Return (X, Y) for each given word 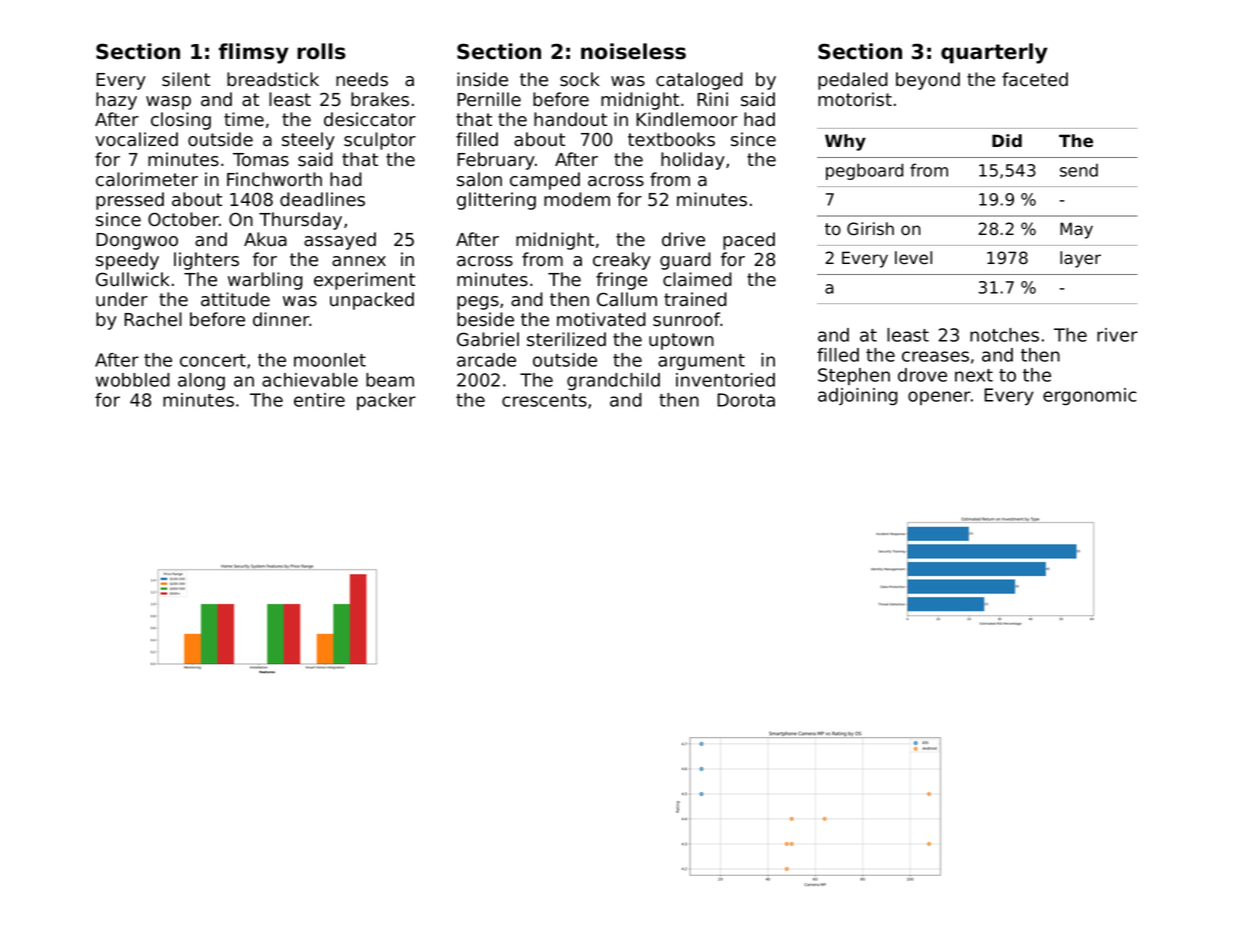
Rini (712, 99)
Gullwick (133, 279)
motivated (601, 319)
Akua (265, 239)
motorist (855, 99)
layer (1080, 259)
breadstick (273, 79)
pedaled (853, 81)
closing (181, 121)
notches (1004, 335)
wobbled (133, 380)
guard (685, 261)
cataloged (699, 81)
